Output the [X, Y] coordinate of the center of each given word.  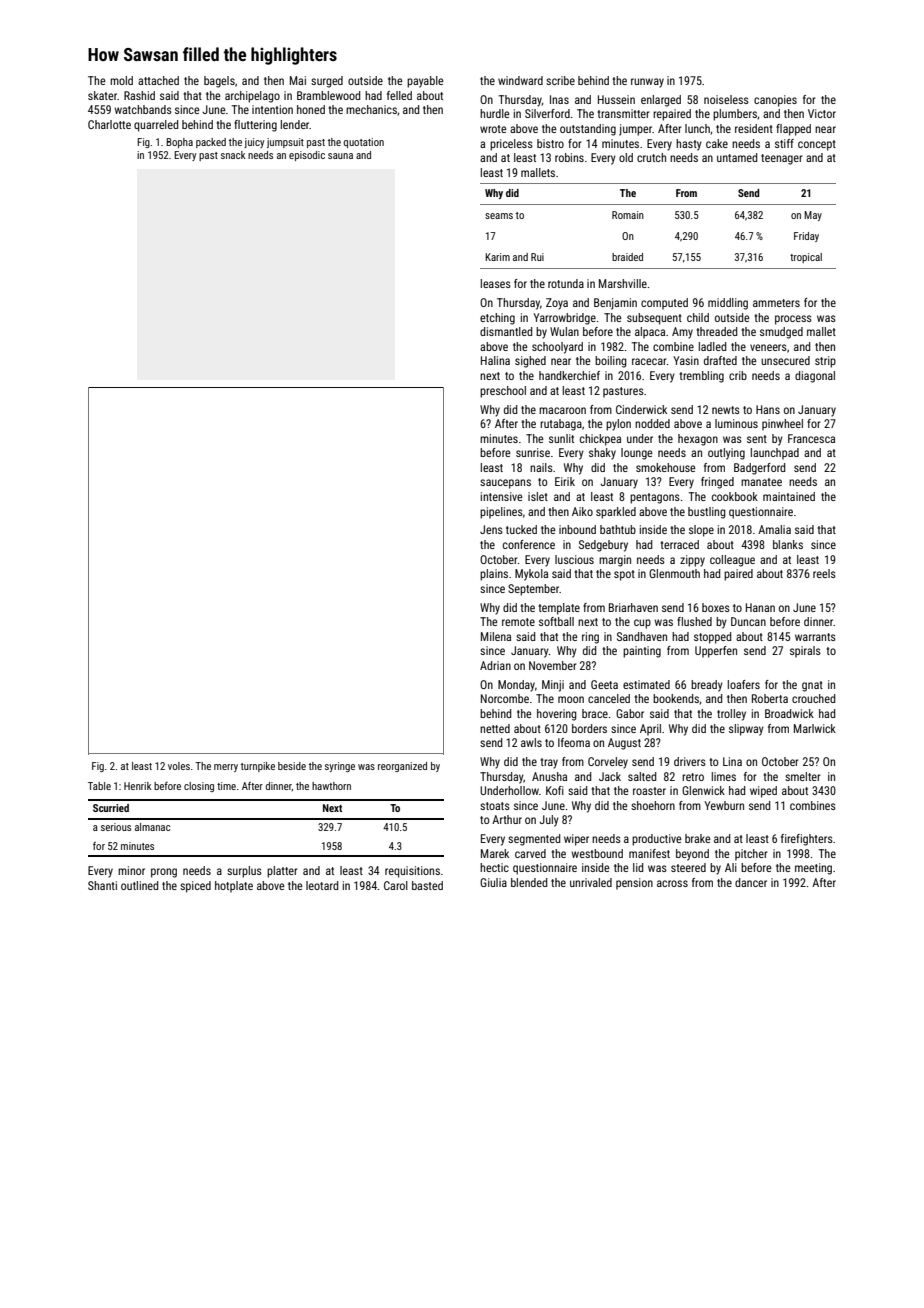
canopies [775, 101]
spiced [195, 887]
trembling [701, 377]
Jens [491, 529]
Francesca [811, 438]
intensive [501, 496]
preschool [503, 392]
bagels [219, 82]
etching [497, 319]
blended [529, 882]
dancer [751, 882]
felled [399, 95]
